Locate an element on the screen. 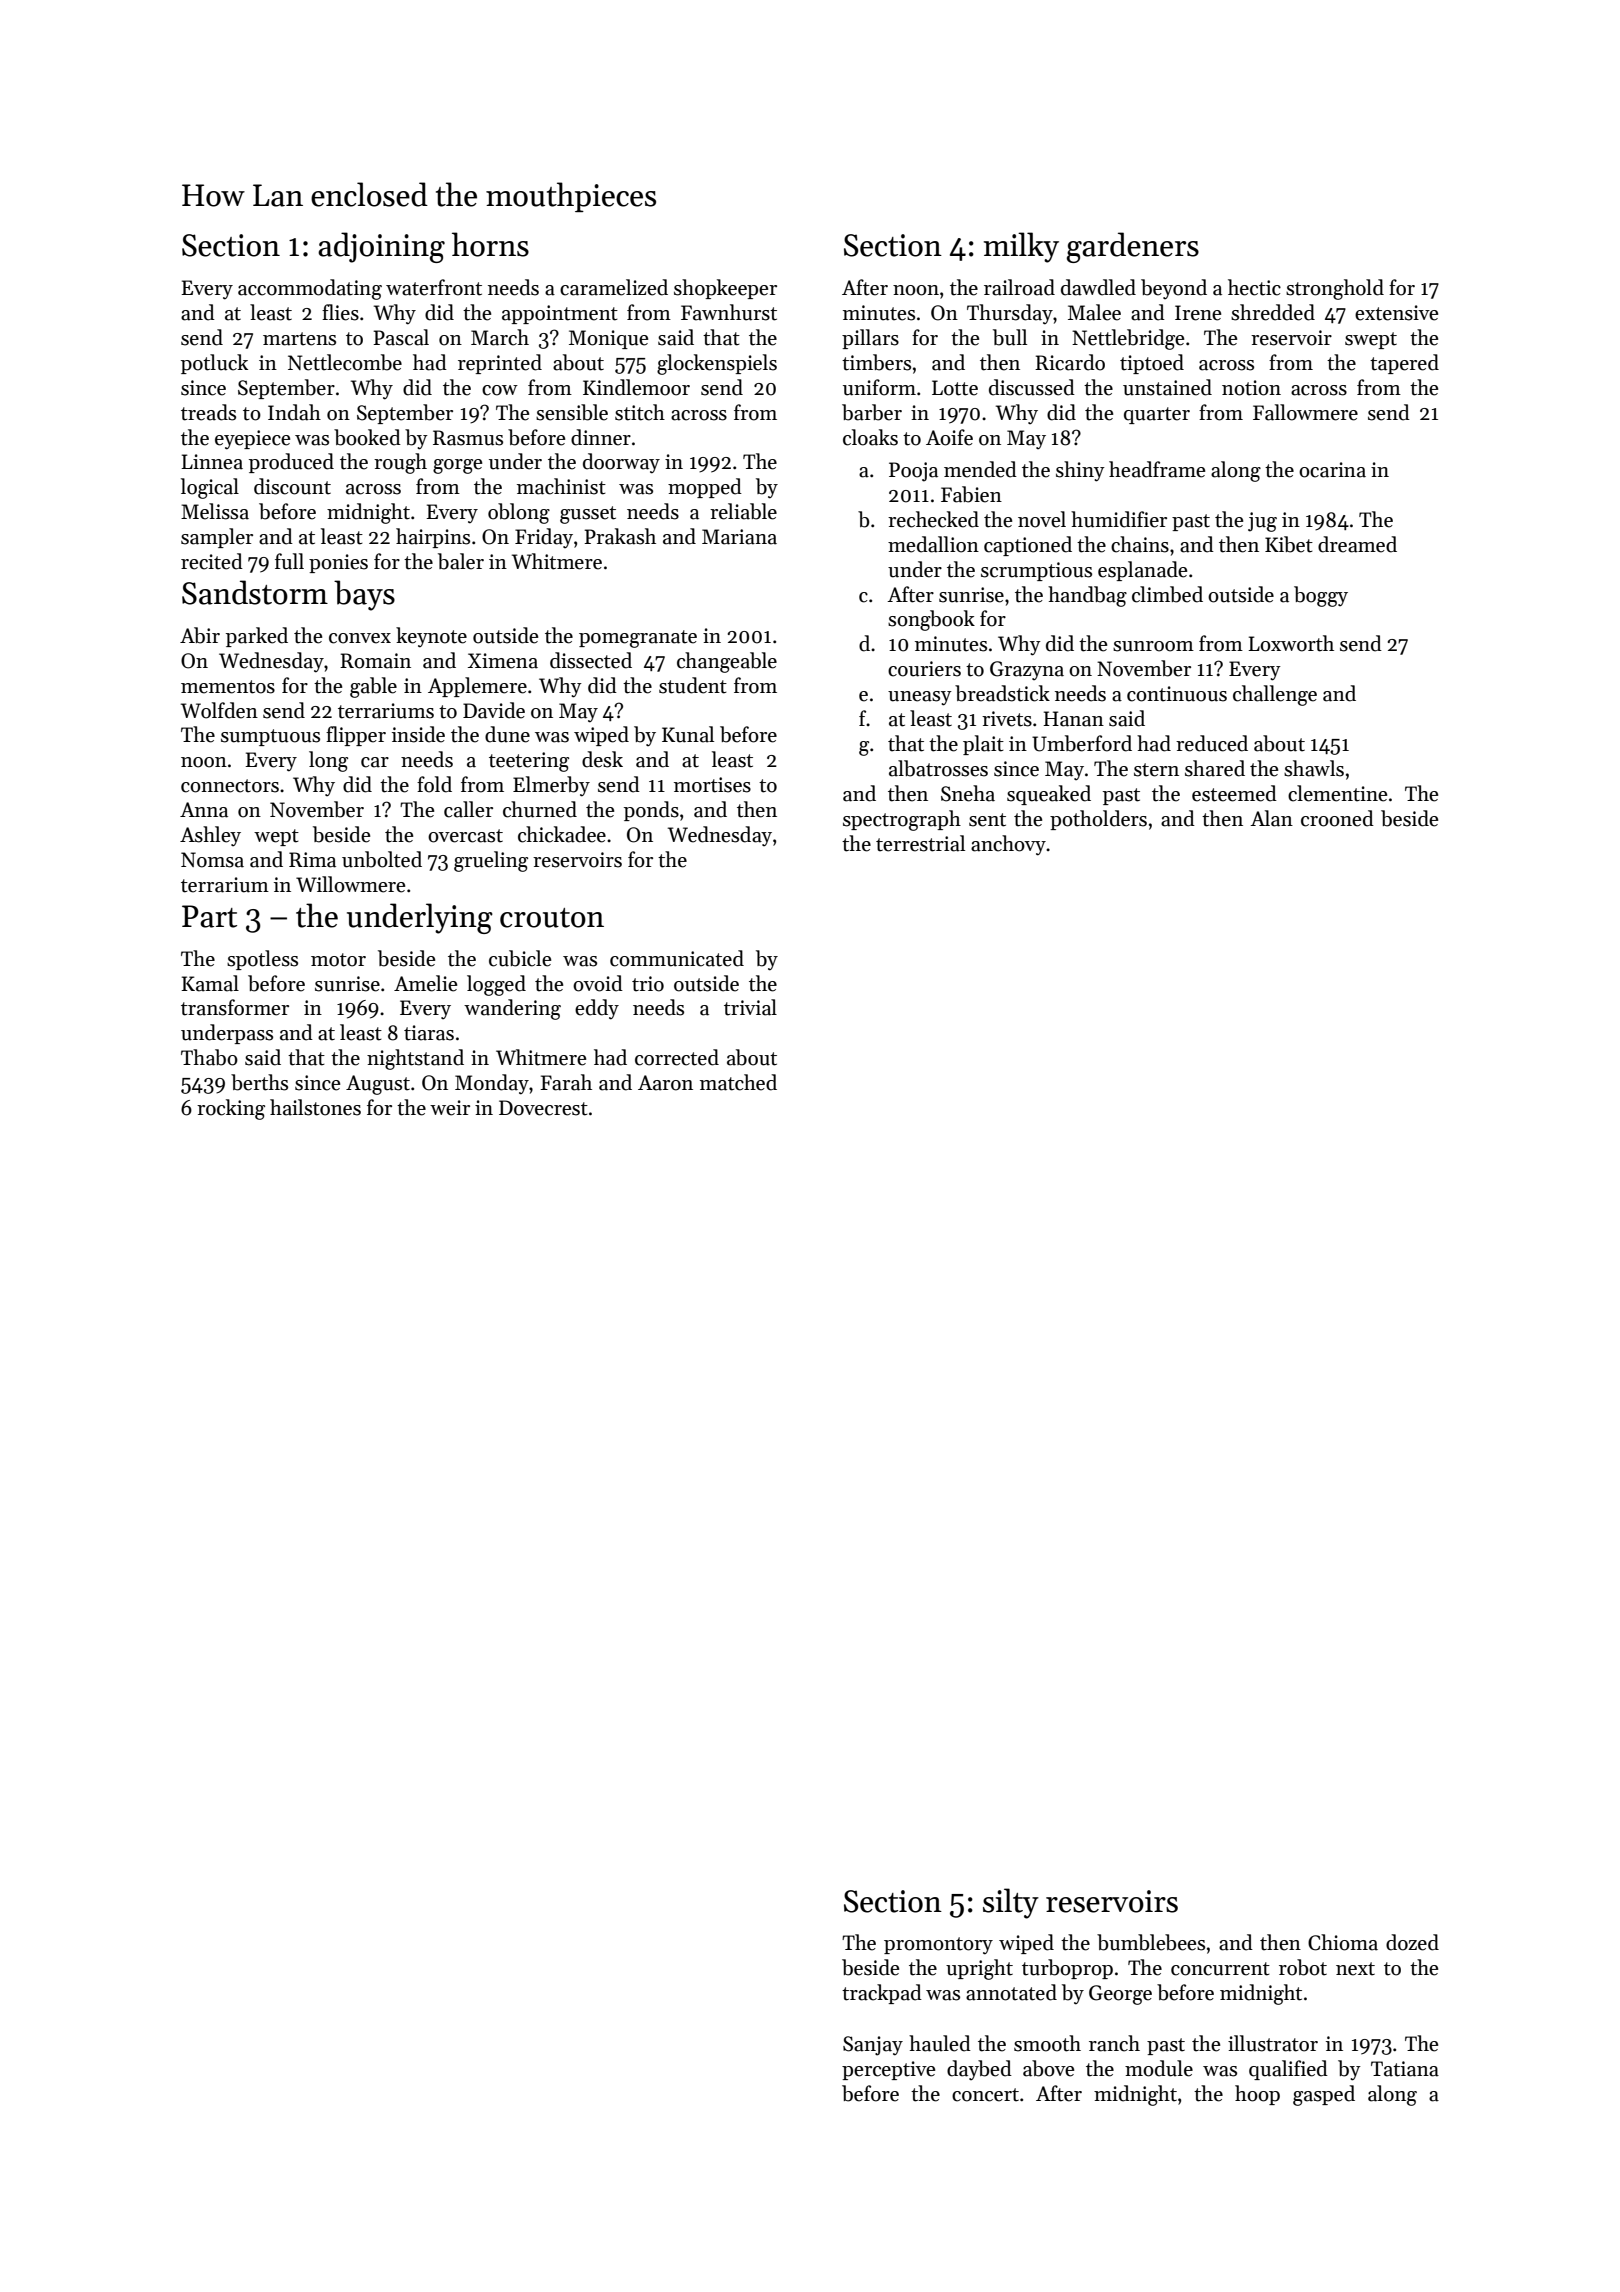 The image size is (1620, 2292). rocking is located at coordinates (231, 1109).
